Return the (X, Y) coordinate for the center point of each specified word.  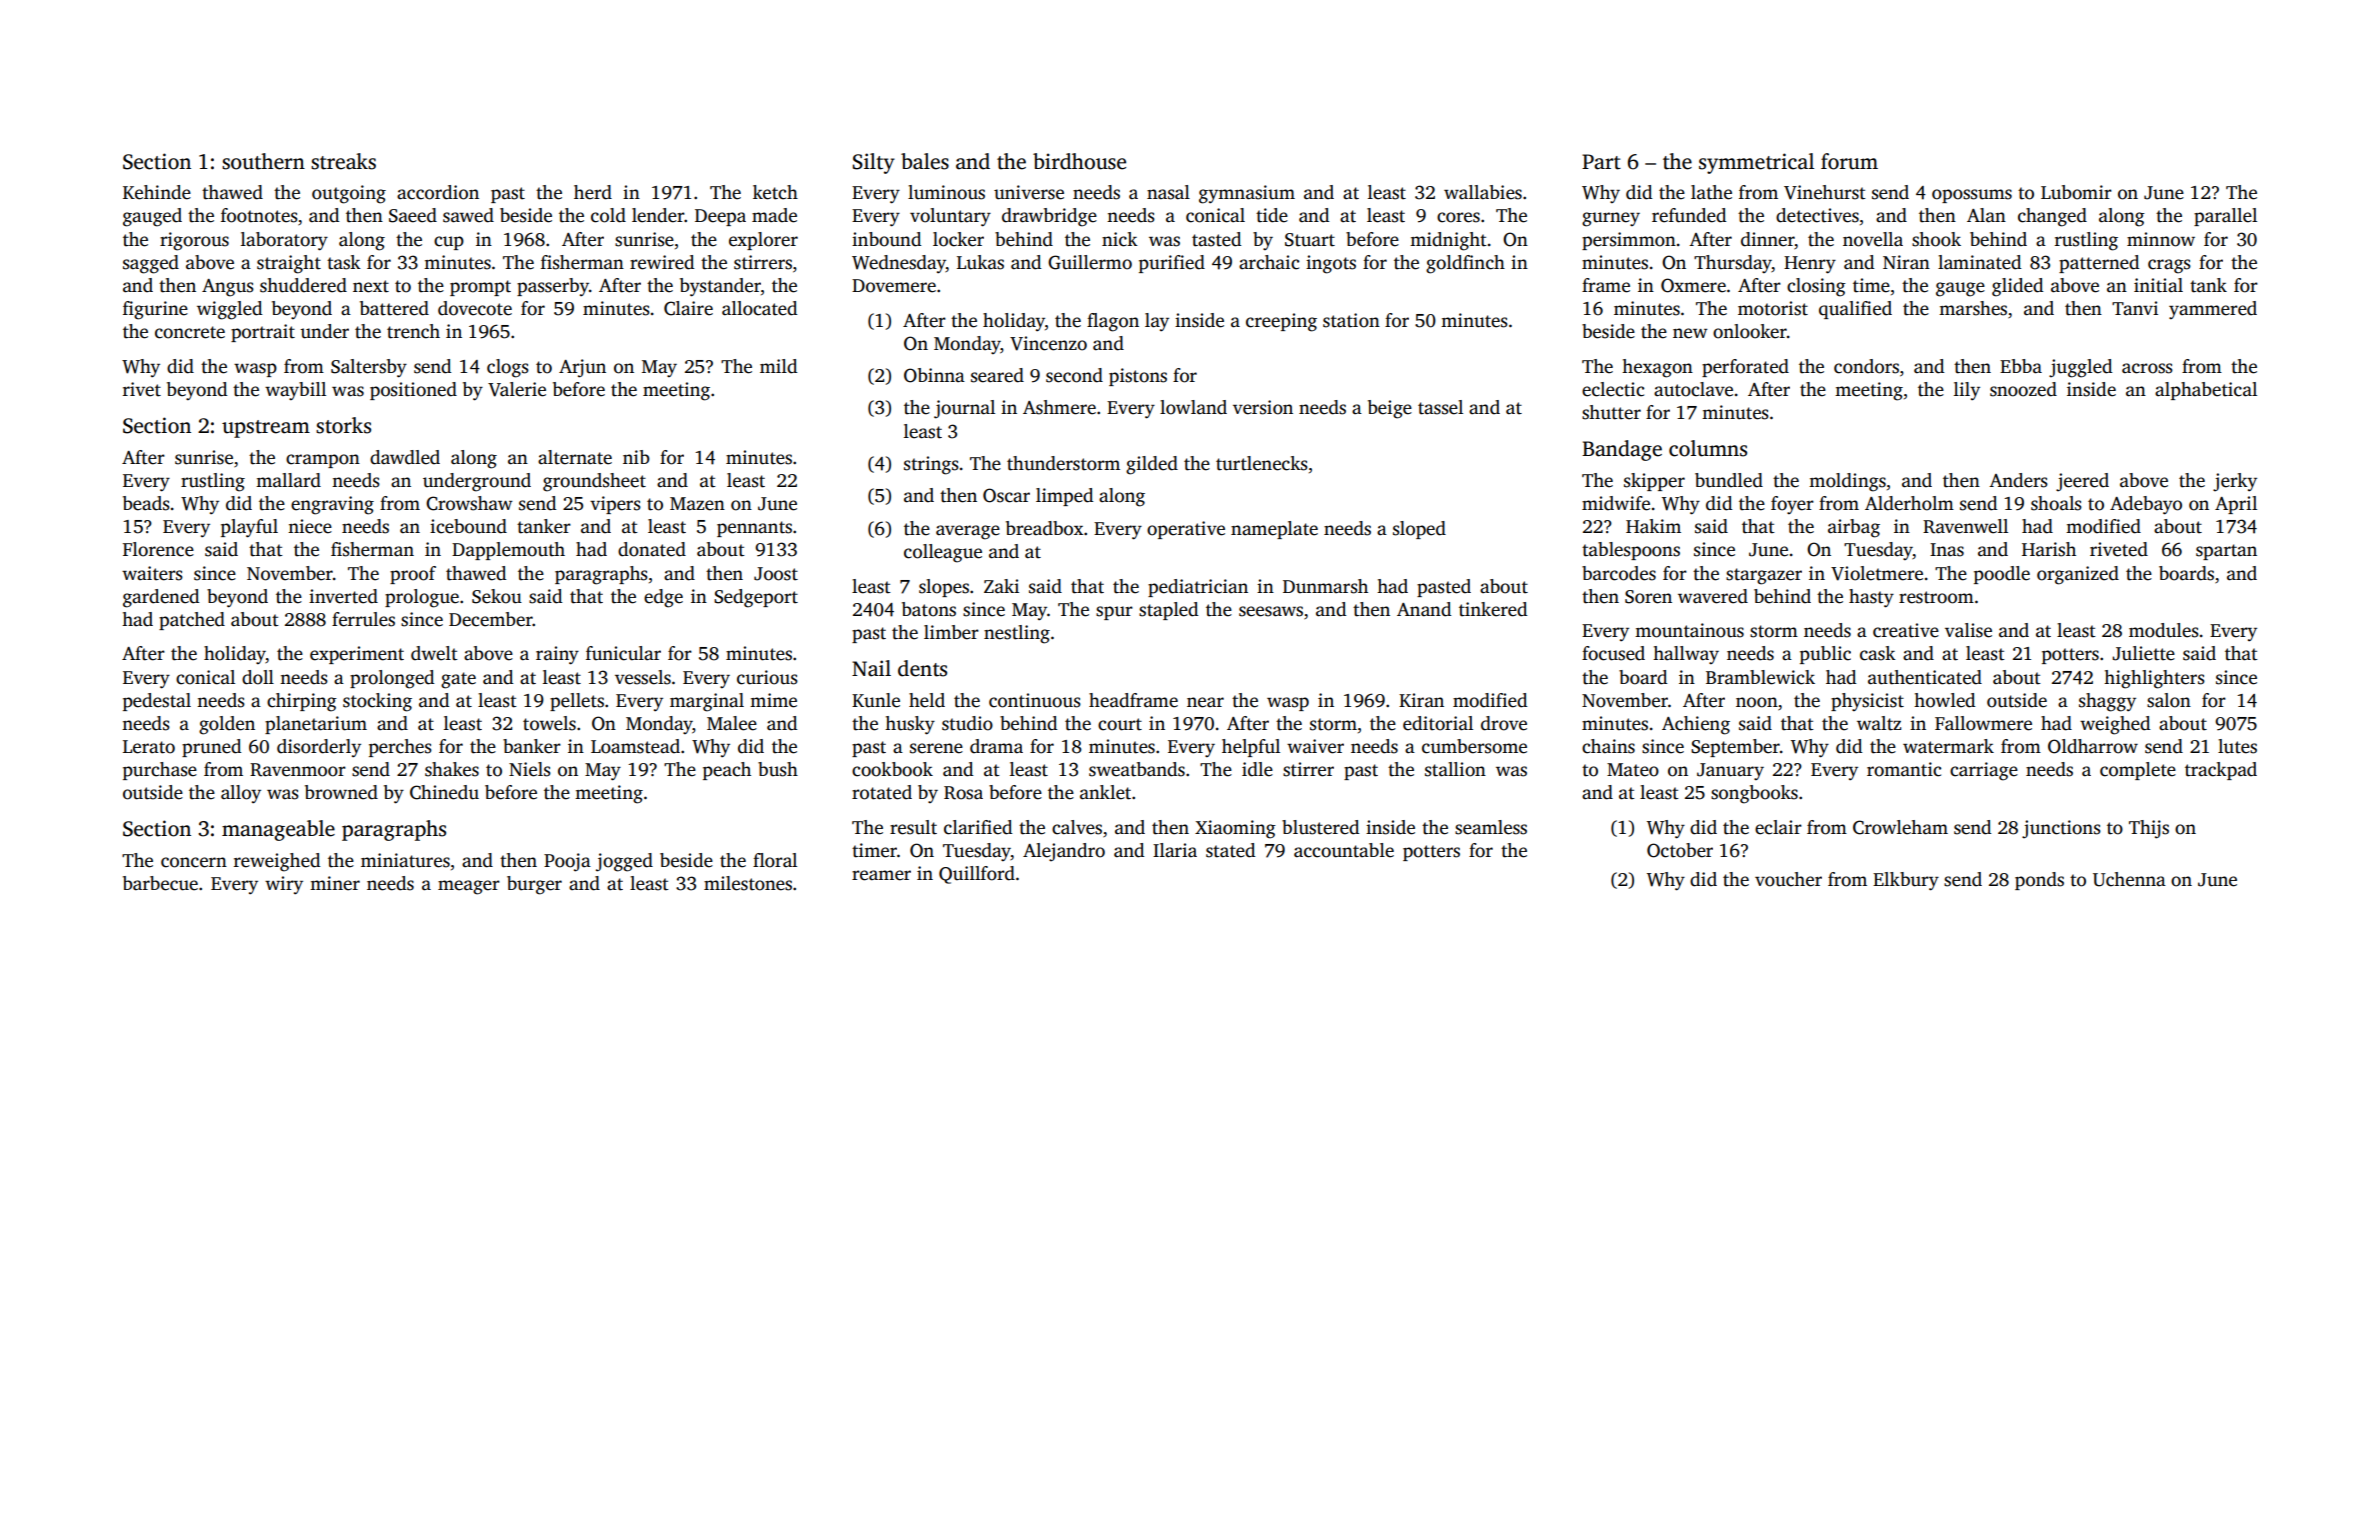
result (913, 827)
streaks (343, 161)
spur (1114, 613)
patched (192, 621)
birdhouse (1079, 161)
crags (2169, 266)
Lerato (149, 747)
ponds (2039, 881)
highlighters (2154, 679)
